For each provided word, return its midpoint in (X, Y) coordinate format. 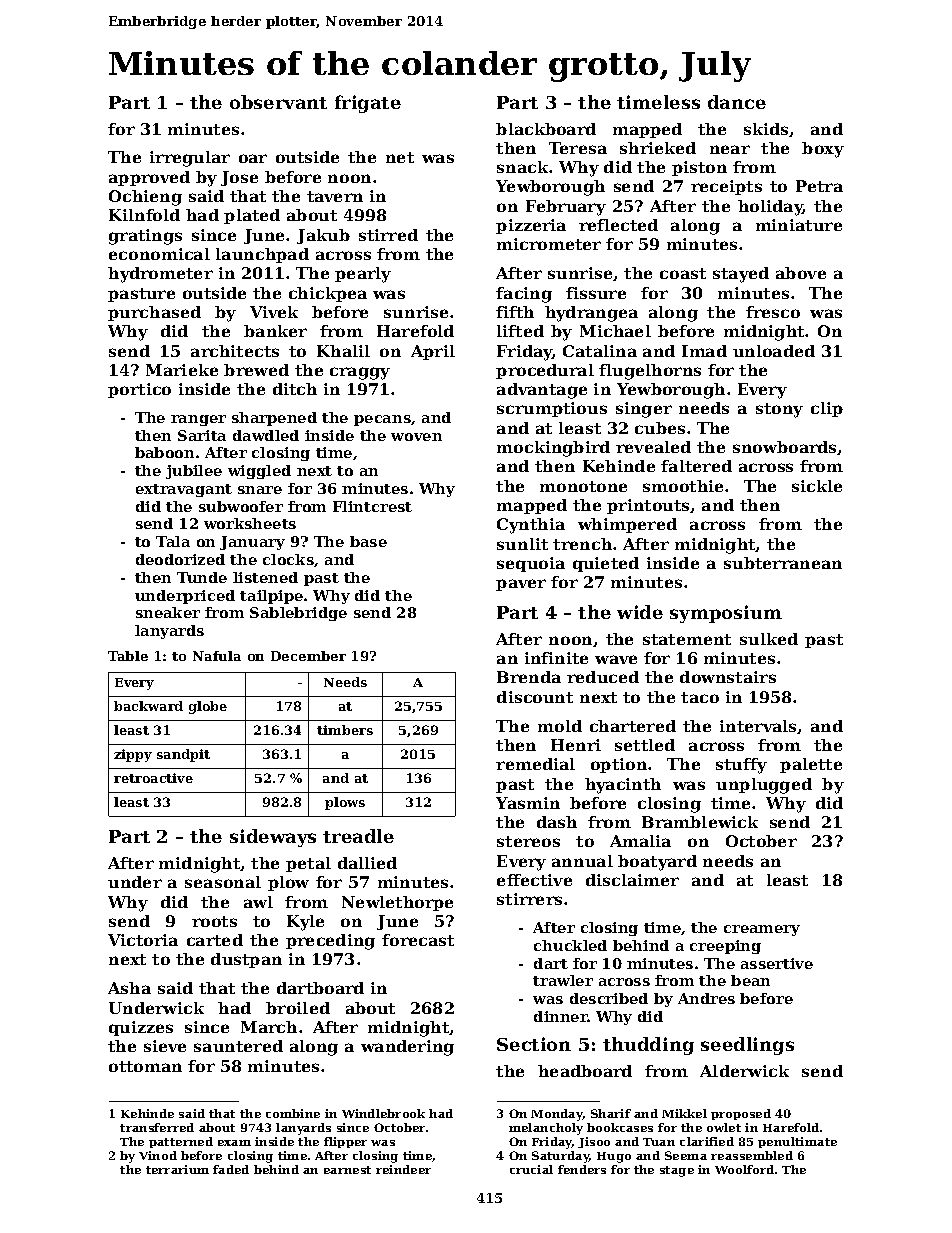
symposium (726, 614)
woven (416, 437)
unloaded (774, 351)
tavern (335, 196)
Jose (239, 178)
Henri (576, 745)
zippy (133, 755)
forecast (418, 940)
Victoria (143, 940)
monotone (583, 486)
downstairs (728, 677)
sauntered (238, 1046)
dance (737, 102)
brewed (256, 370)
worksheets (250, 523)
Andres (706, 998)
